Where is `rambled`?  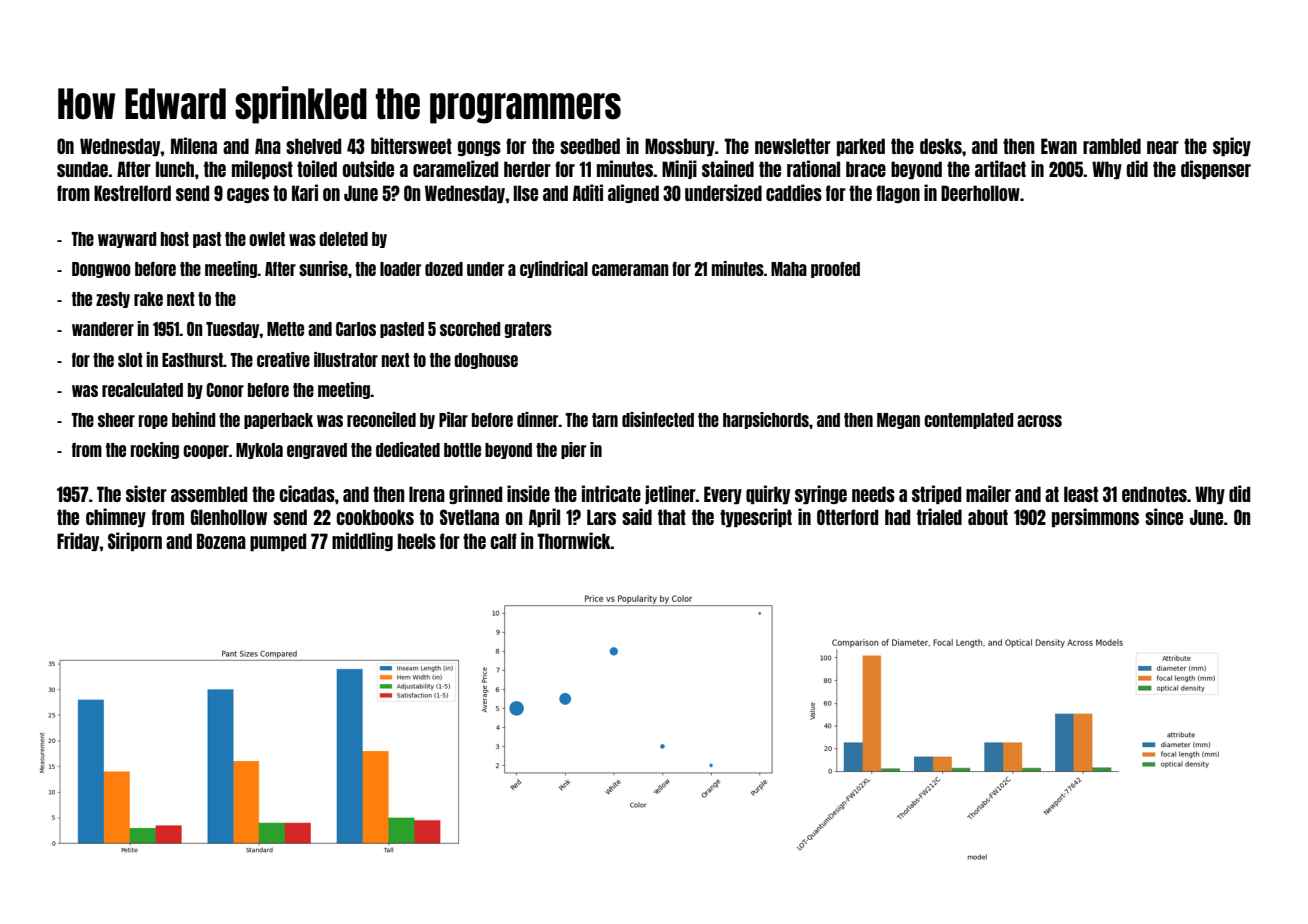 rambled is located at coordinates (1112, 146).
